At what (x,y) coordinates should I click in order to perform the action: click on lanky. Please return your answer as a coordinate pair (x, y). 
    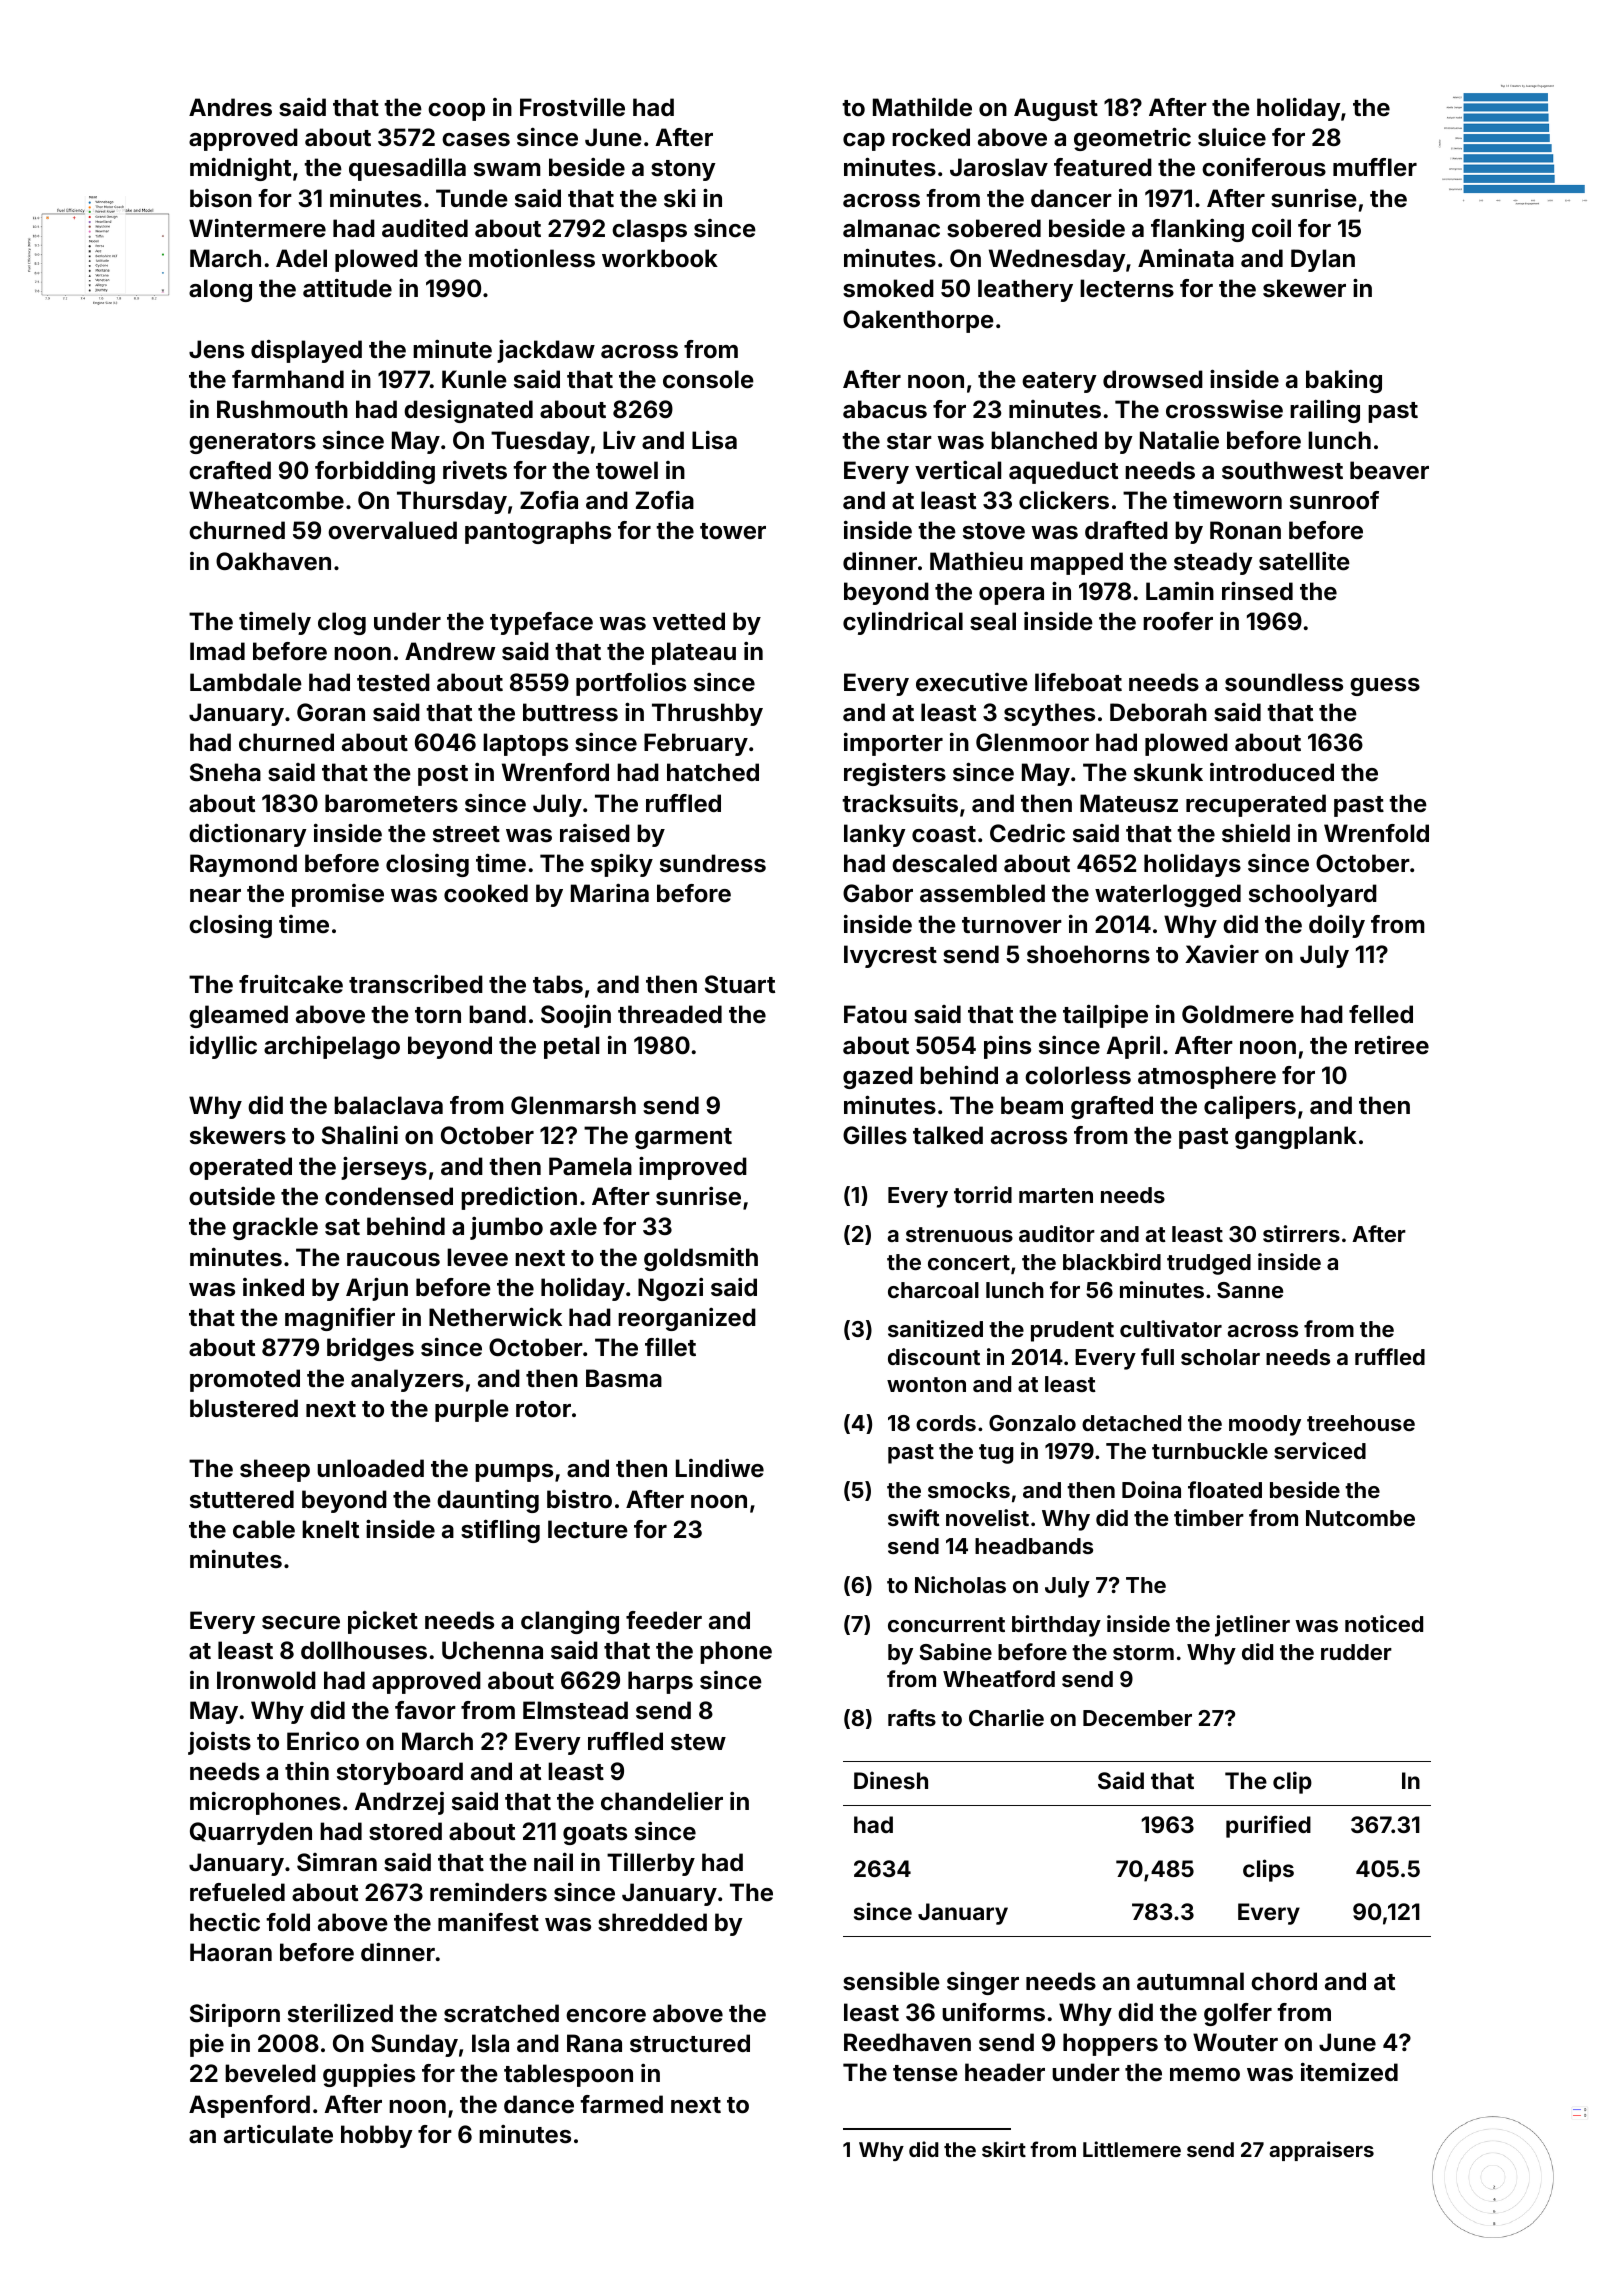
    Looking at the image, I should click on (875, 835).
